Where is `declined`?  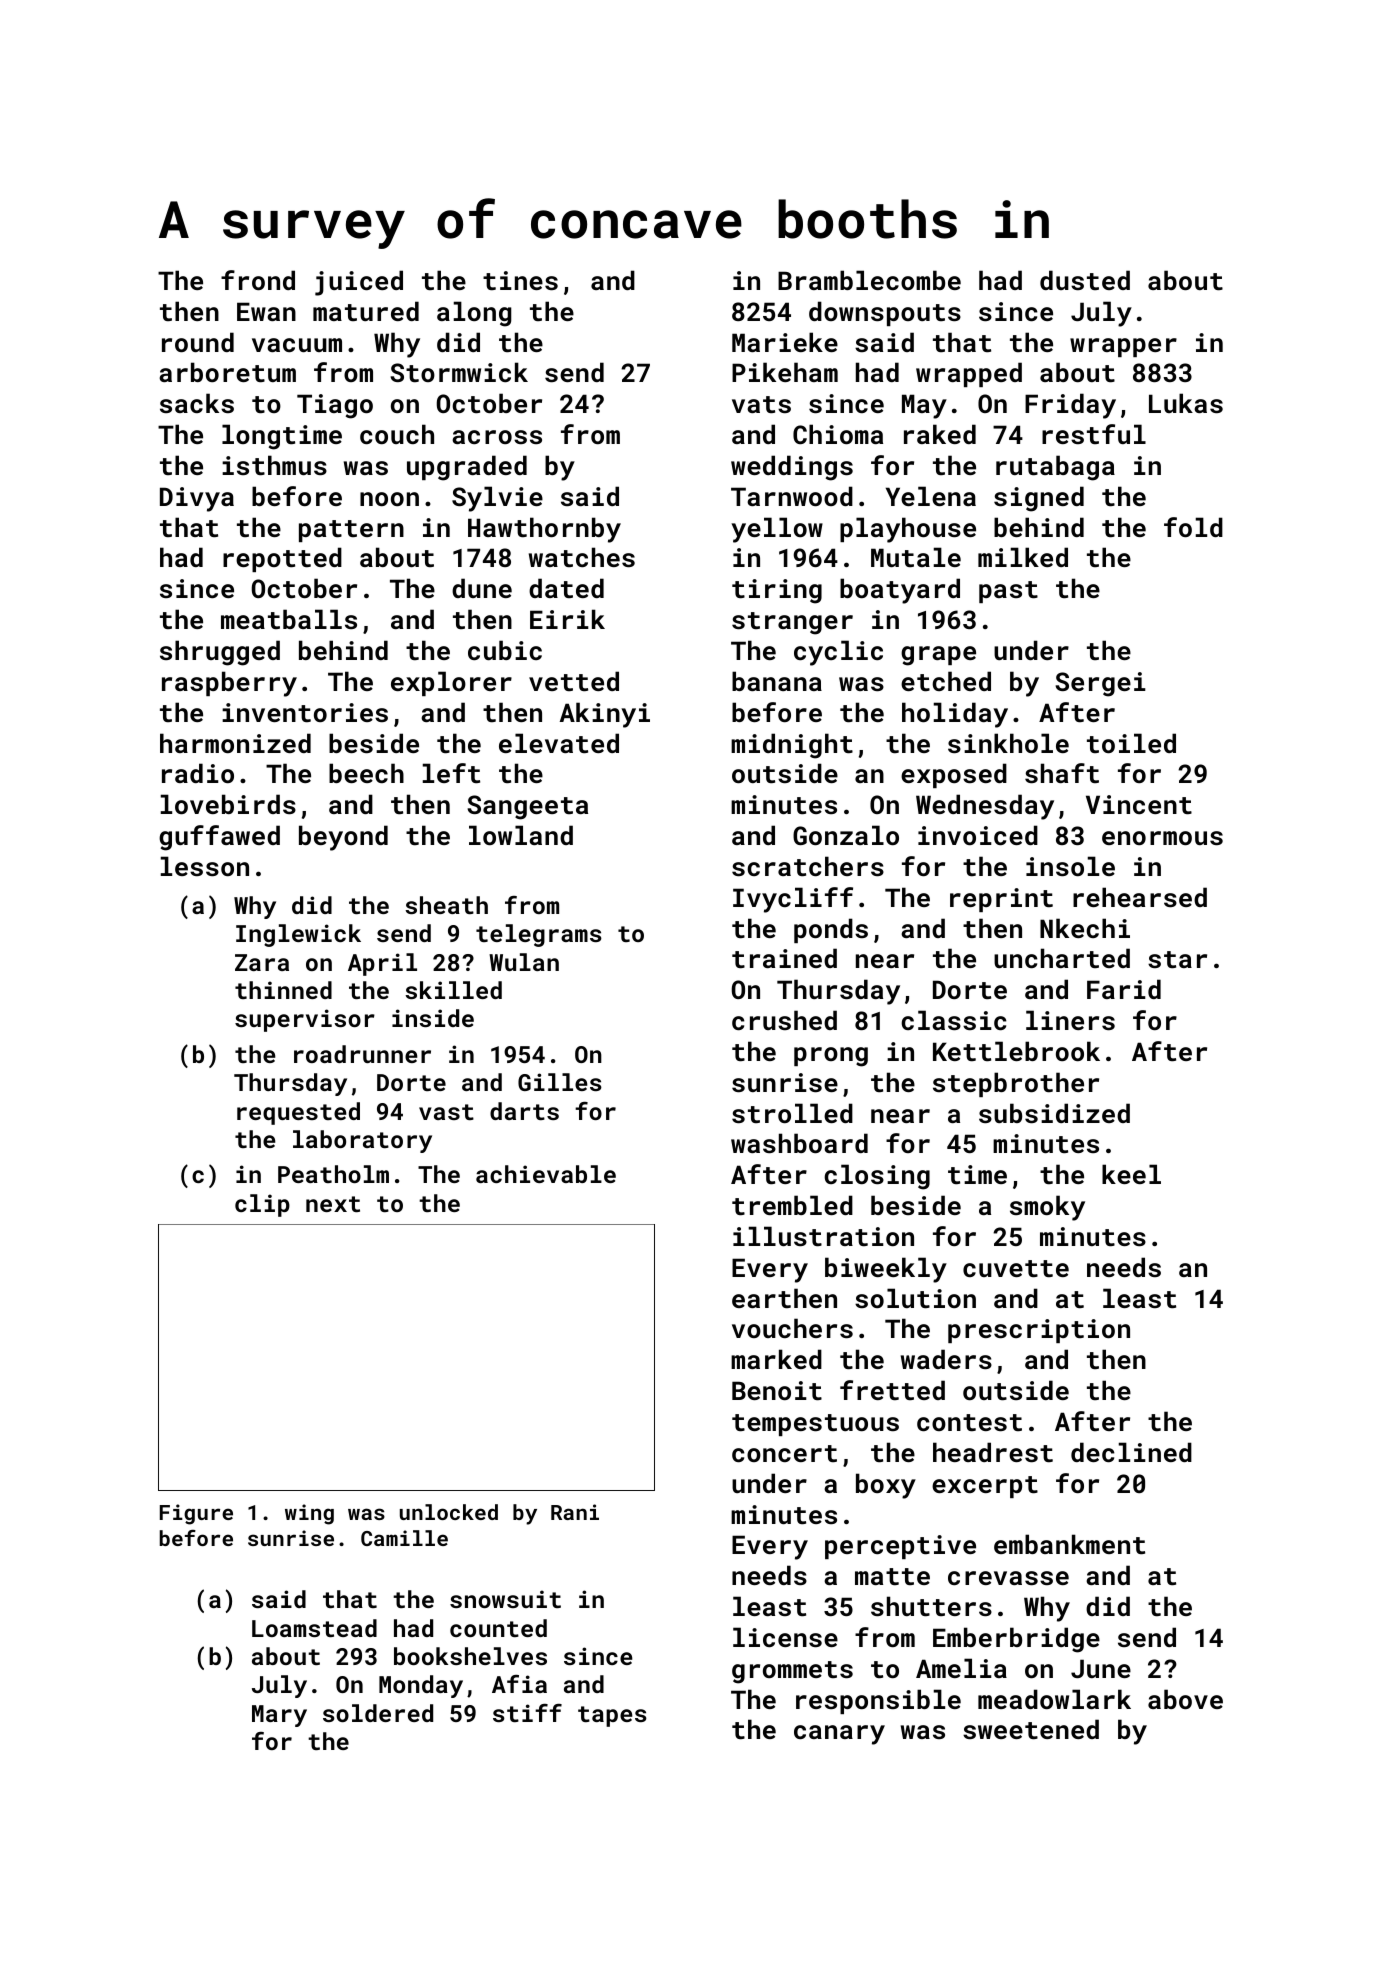 declined is located at coordinates (1131, 1452).
